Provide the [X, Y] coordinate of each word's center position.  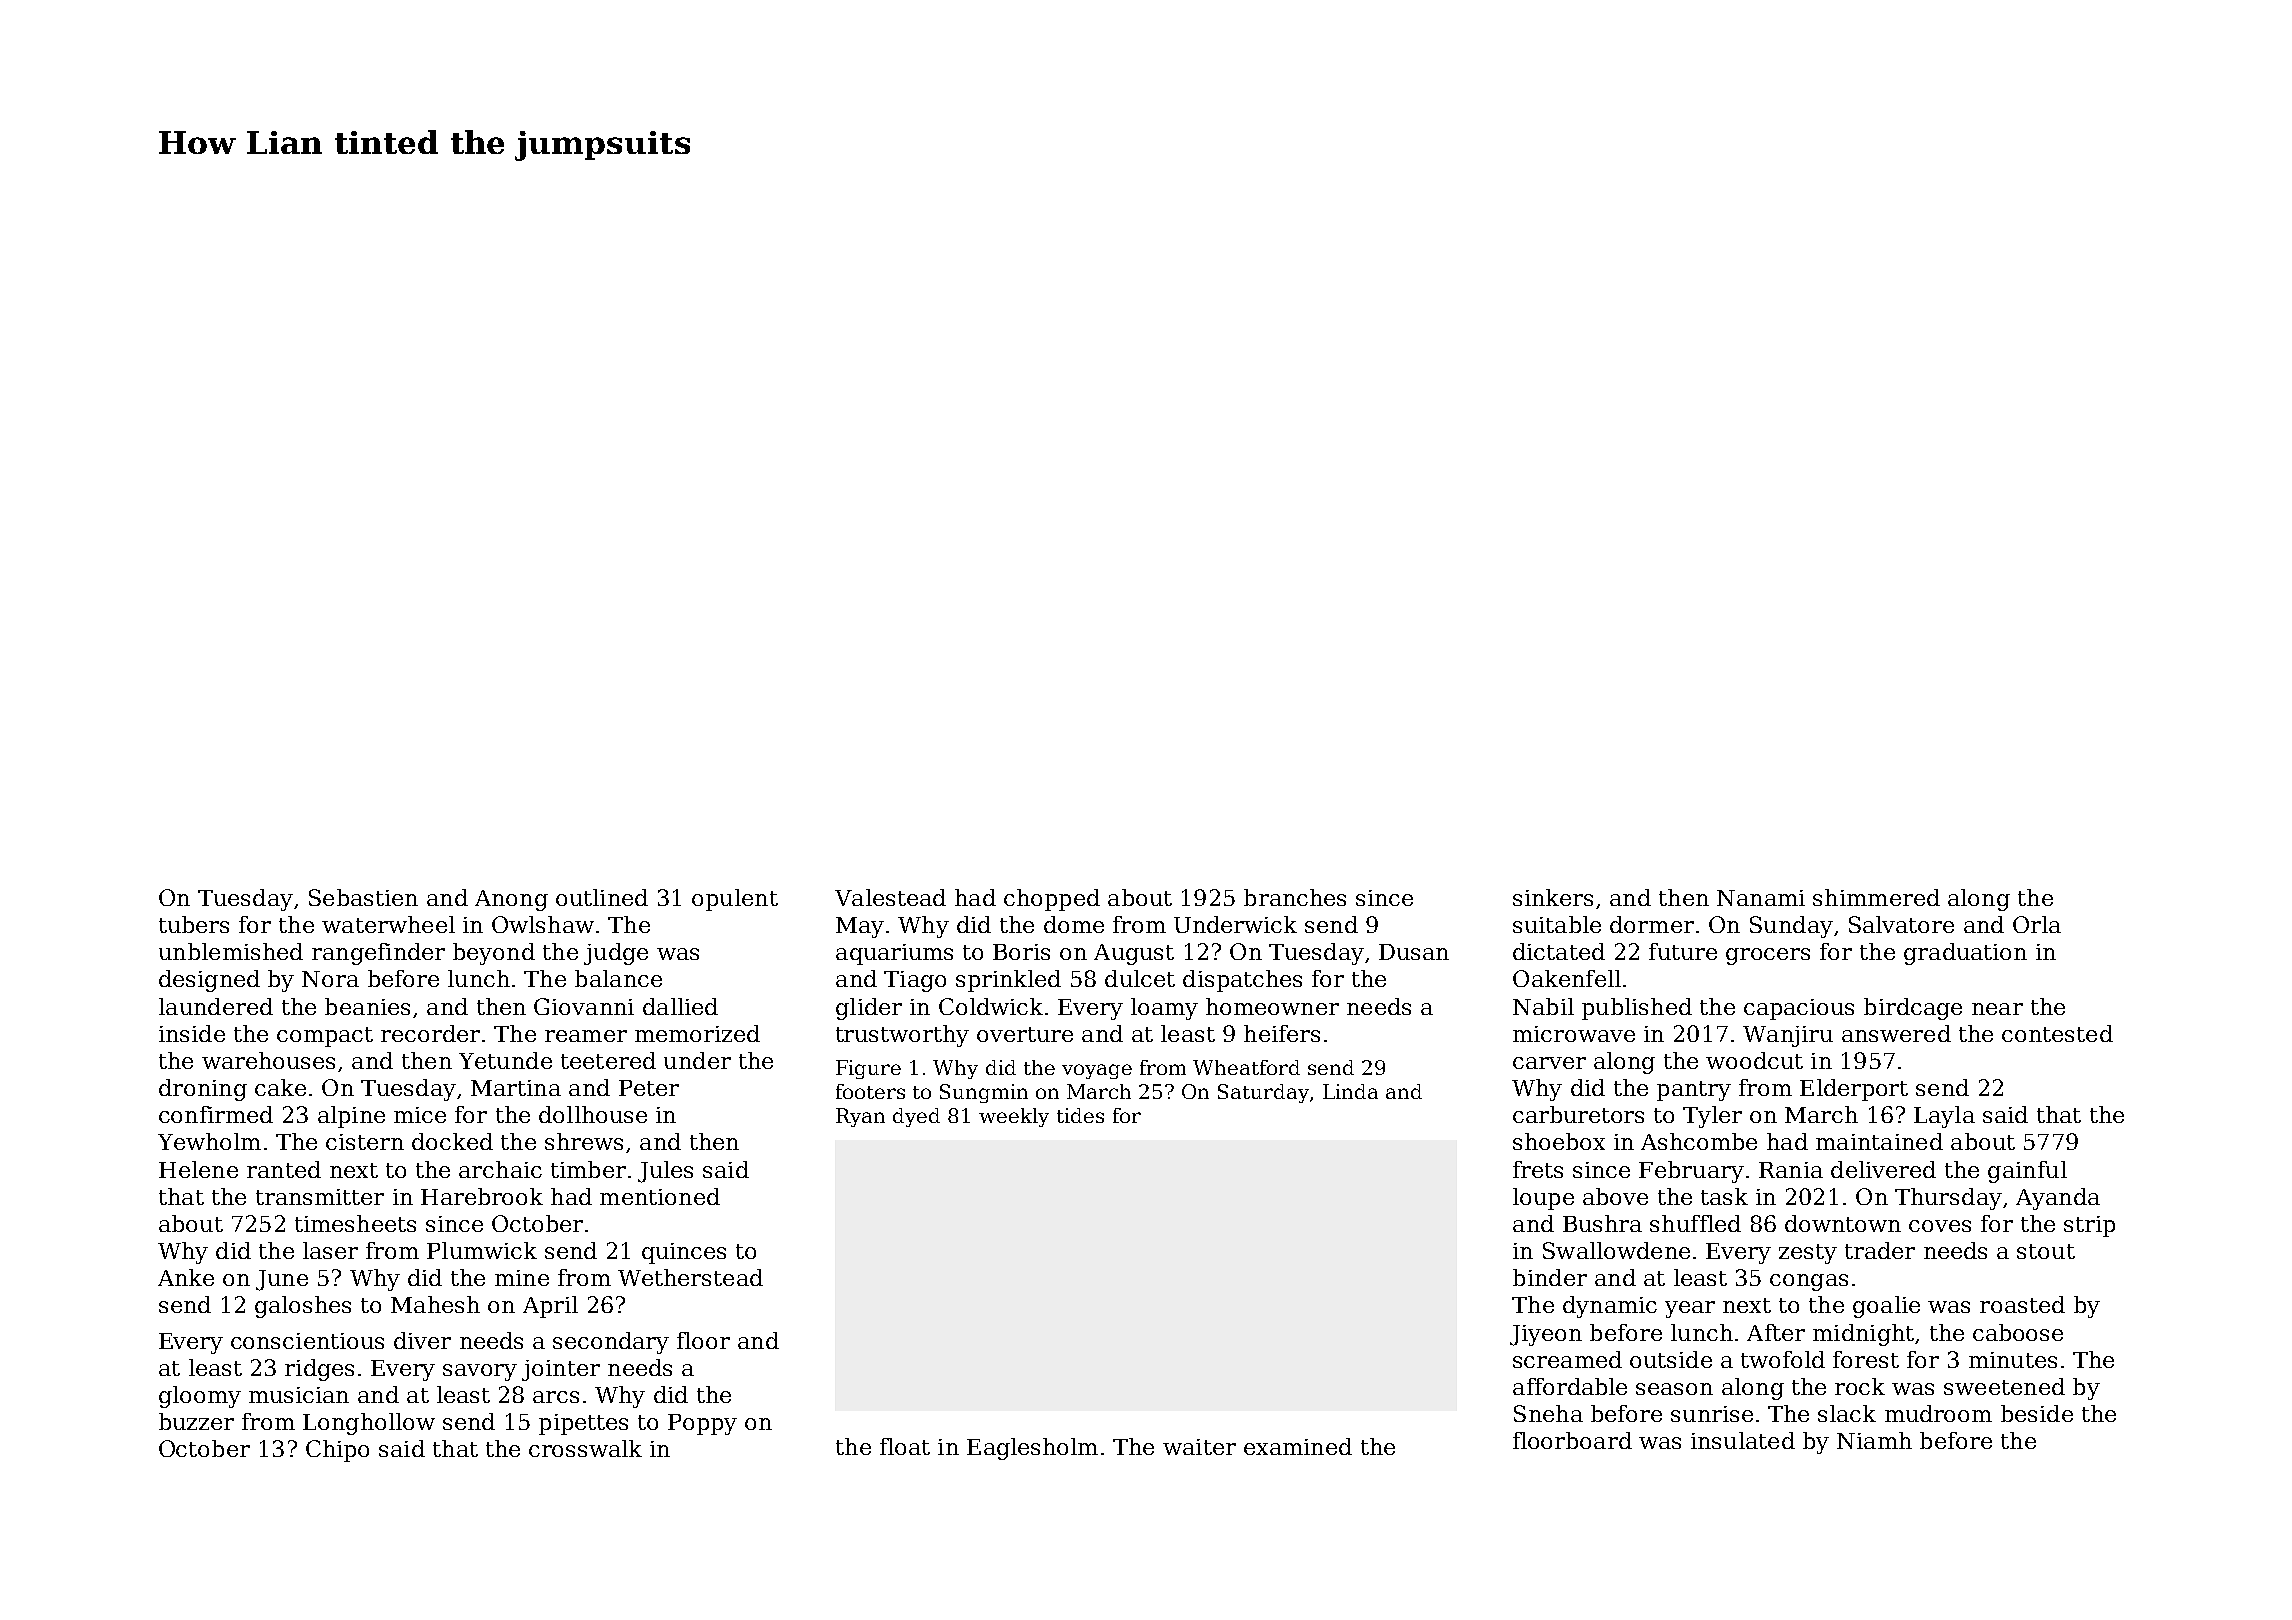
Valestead [890, 897]
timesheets [355, 1223]
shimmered [1876, 897]
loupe [1543, 1199]
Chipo [337, 1451]
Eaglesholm [1032, 1449]
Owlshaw [543, 924]
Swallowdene [1616, 1250]
